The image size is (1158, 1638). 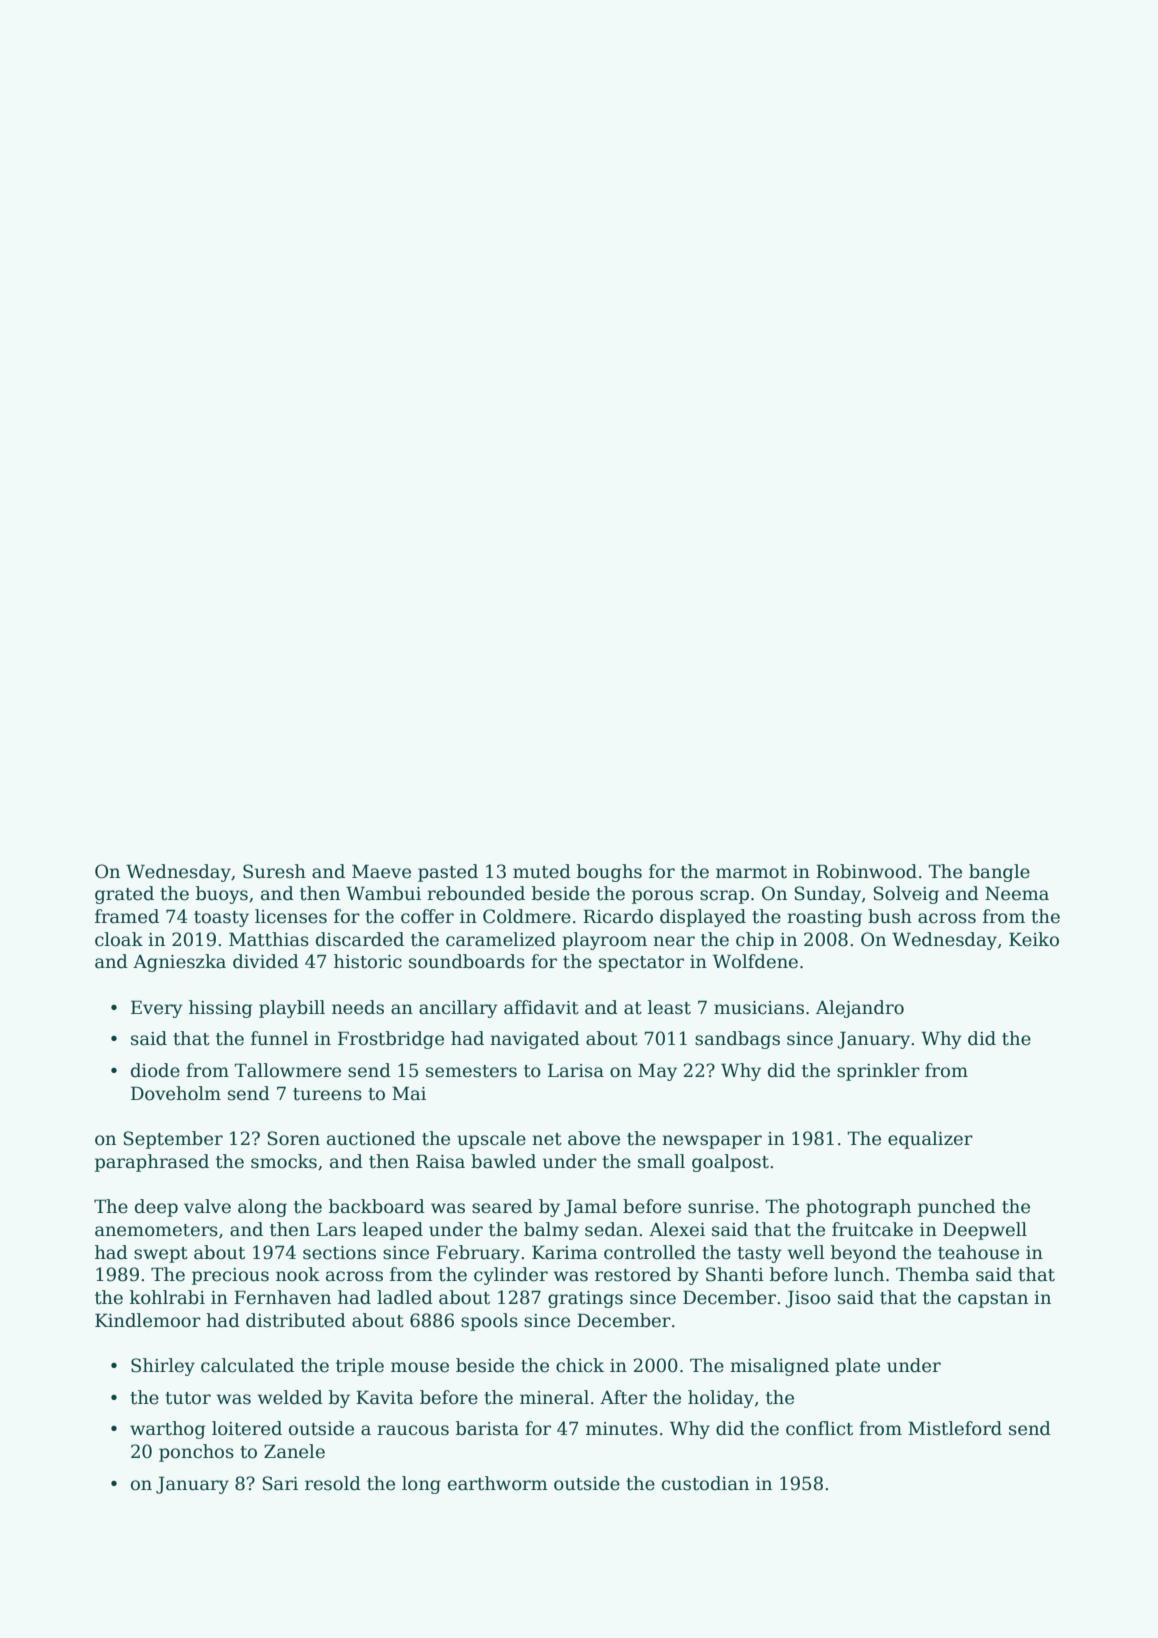 What do you see at coordinates (230, 1276) in the screenshot?
I see `precious` at bounding box center [230, 1276].
